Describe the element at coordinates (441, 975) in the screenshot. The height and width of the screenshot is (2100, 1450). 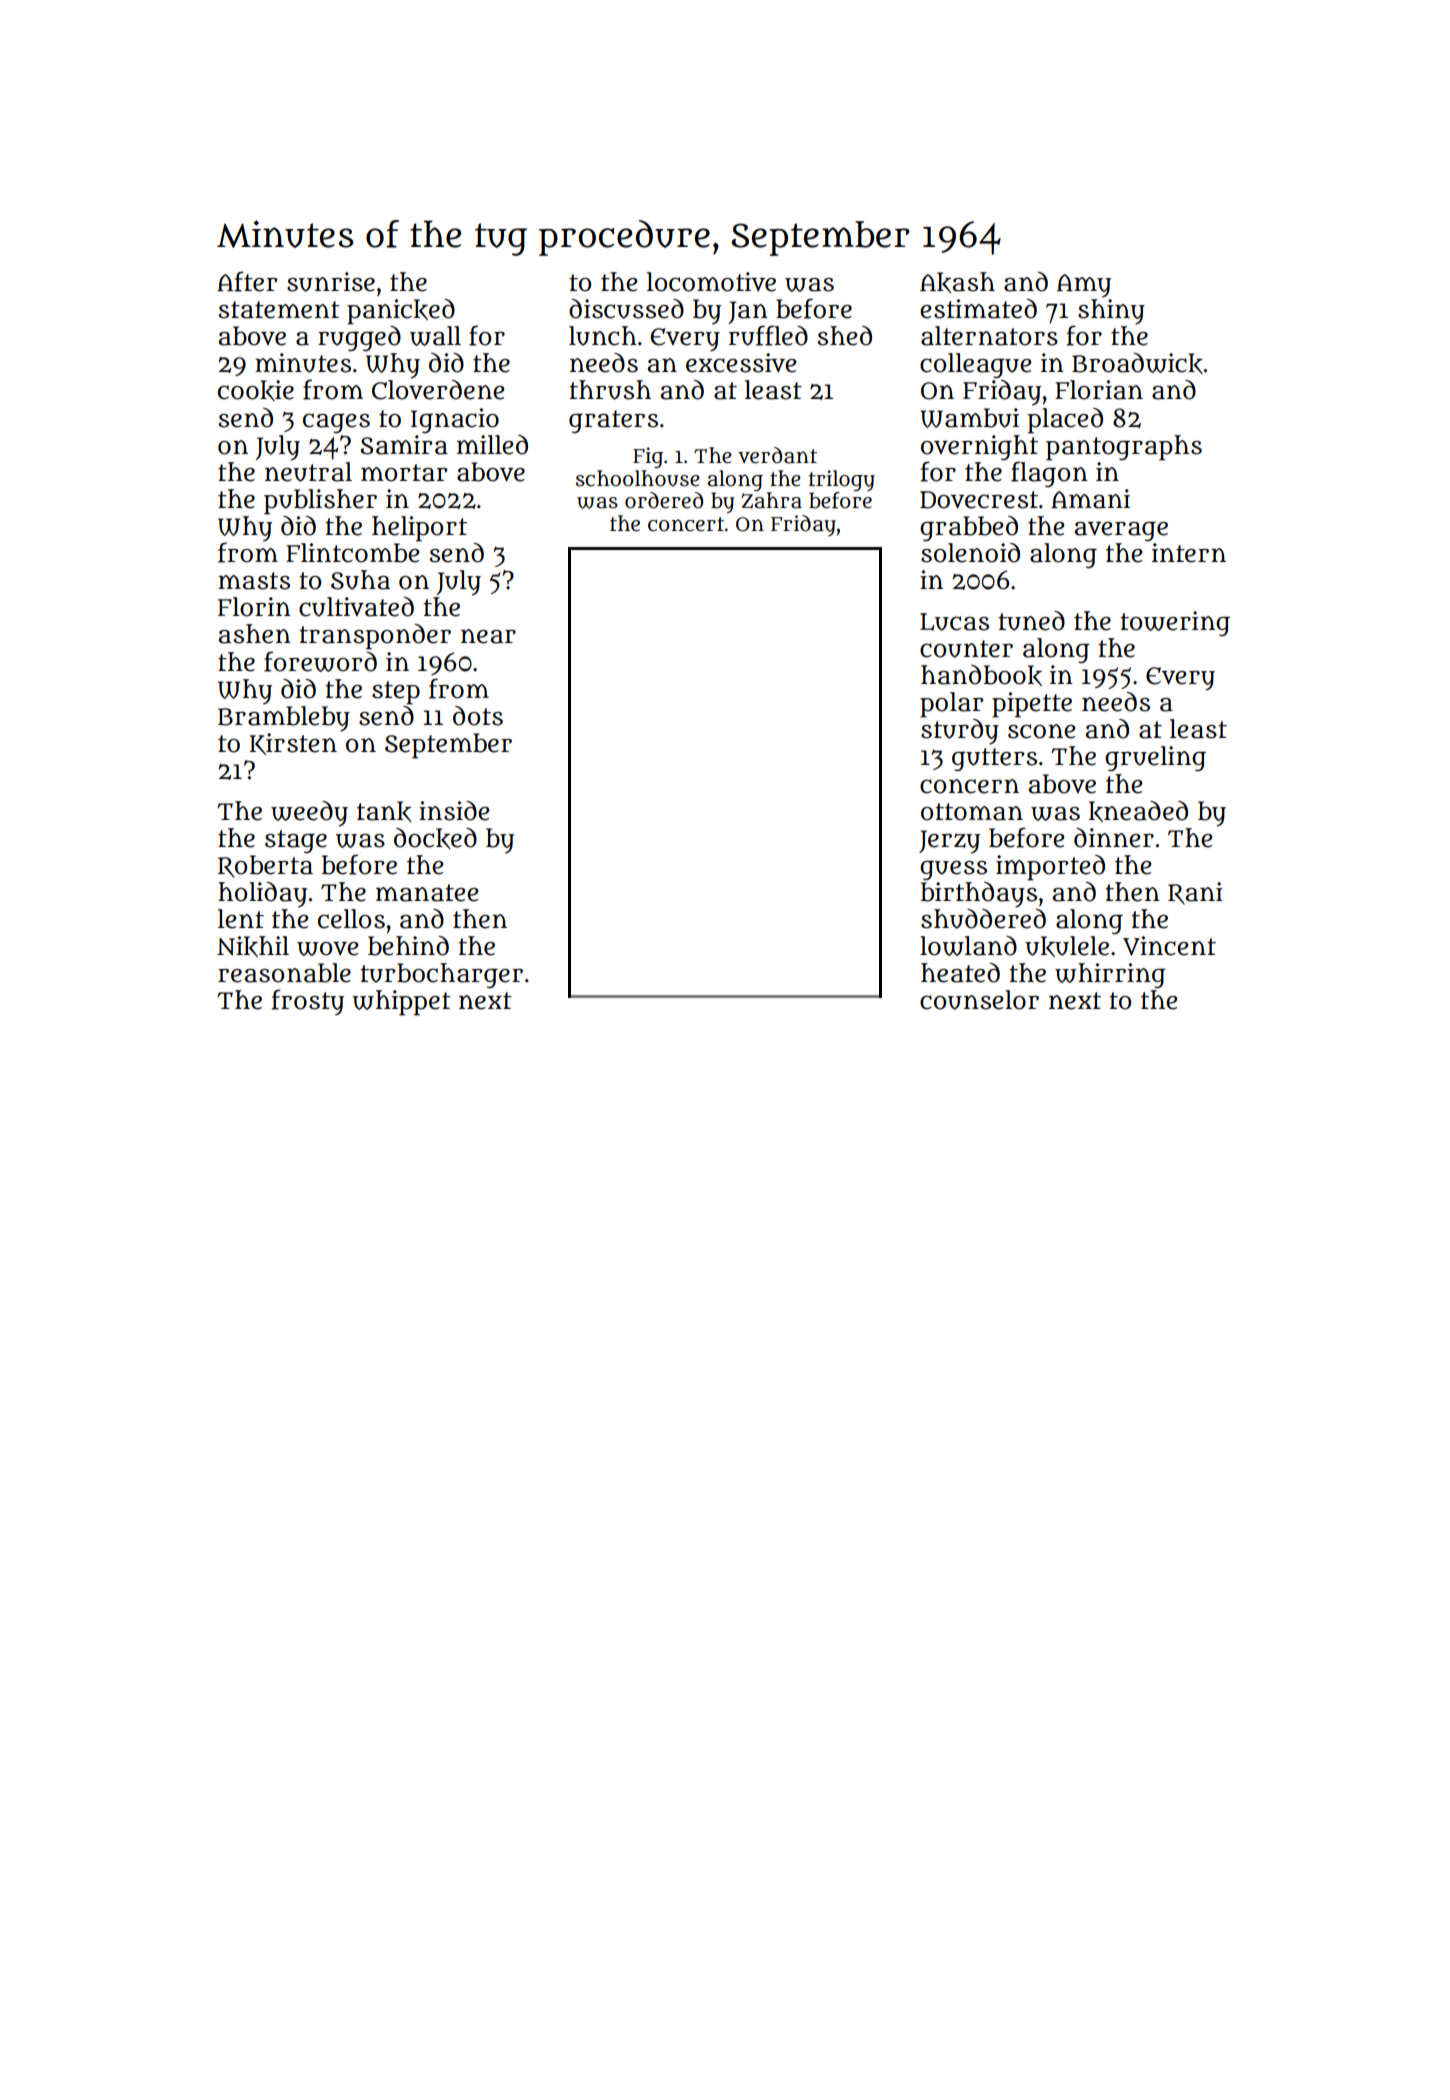
I see `turbocharger` at that location.
